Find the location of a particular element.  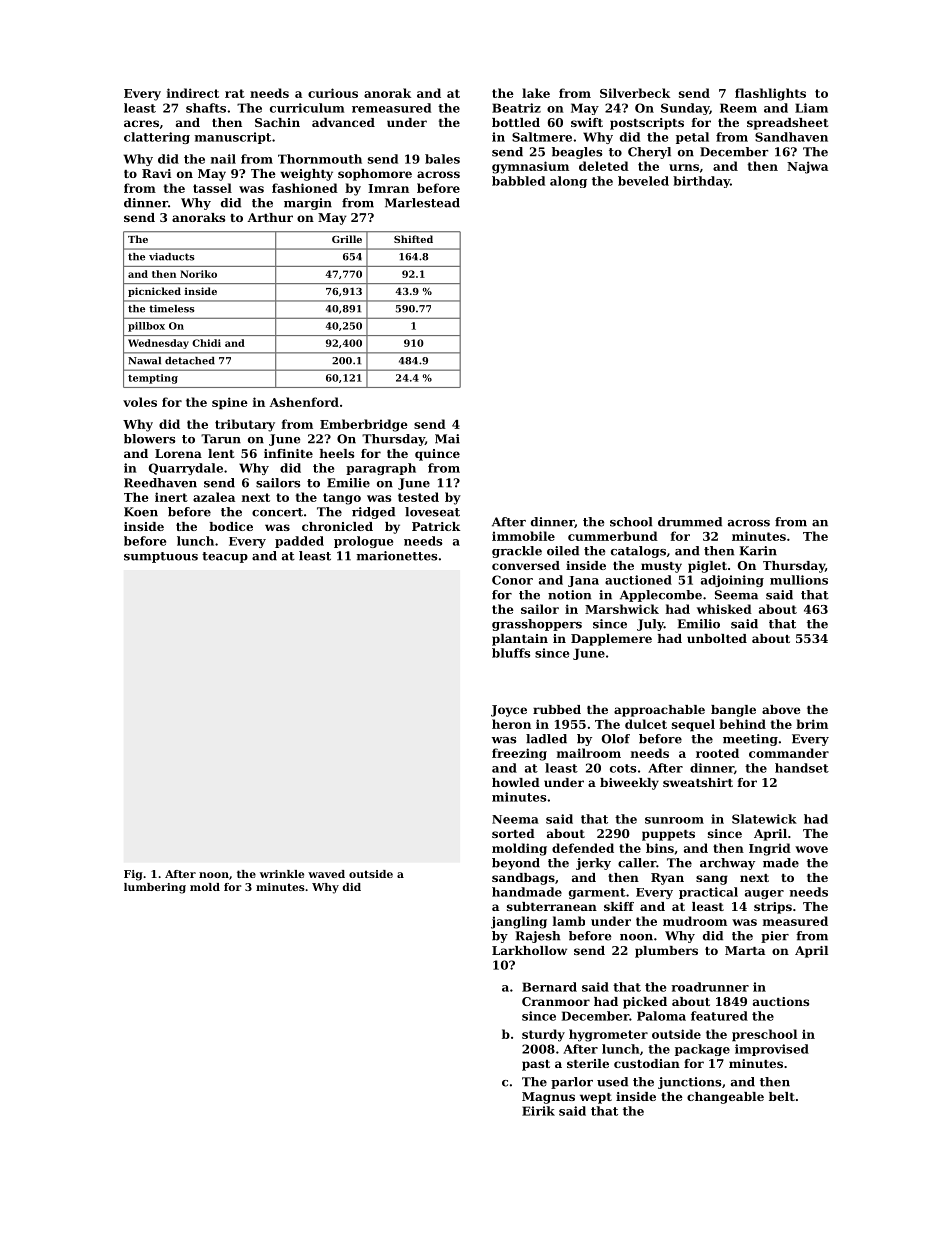

beveled is located at coordinates (643, 181).
